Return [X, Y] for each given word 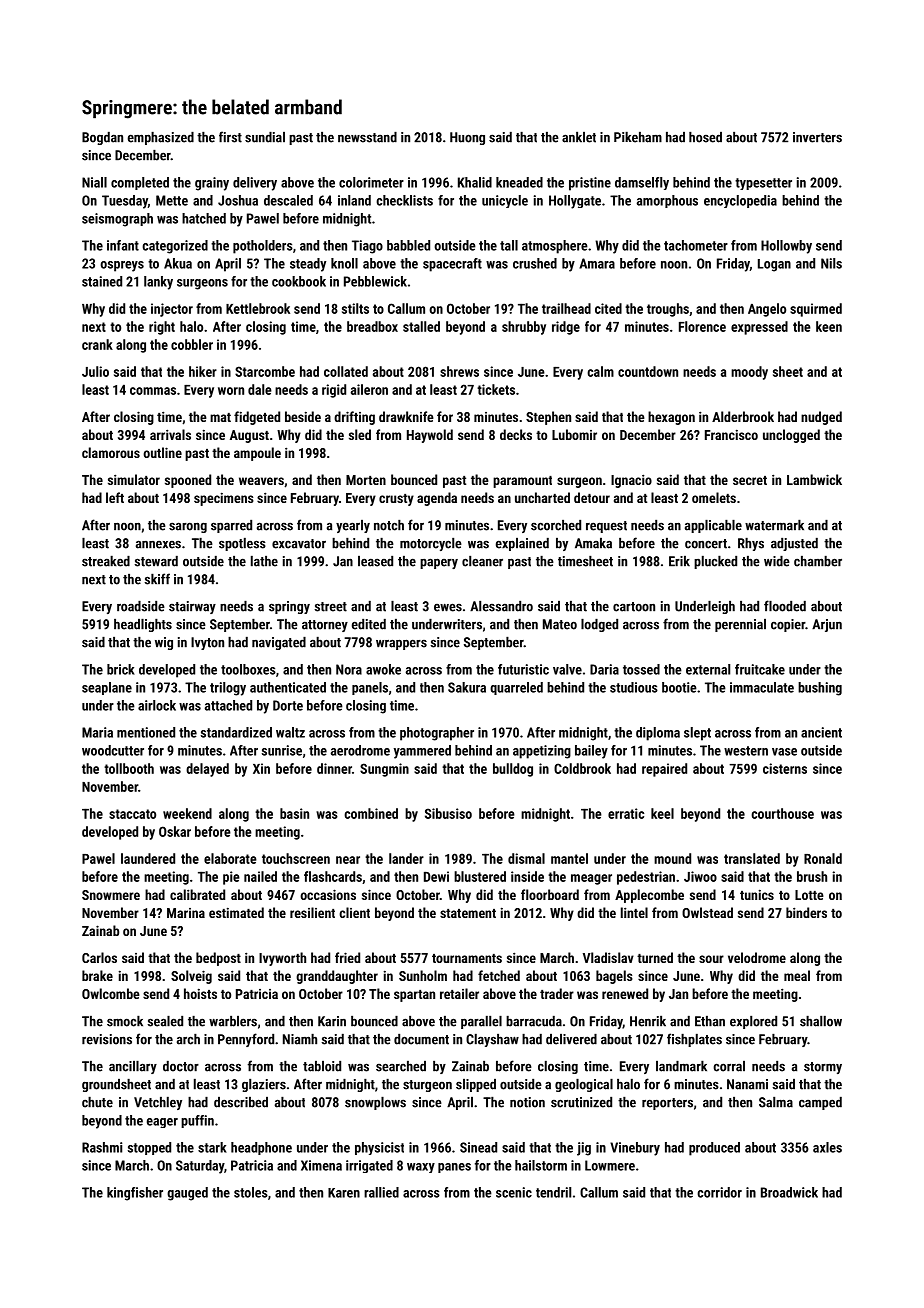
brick [121, 669]
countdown [648, 371]
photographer [437, 734]
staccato [132, 814]
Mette [172, 200]
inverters [817, 137]
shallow [821, 1021]
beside [303, 416]
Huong [467, 138]
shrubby [524, 328]
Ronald [823, 858]
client [354, 912]
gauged [187, 1194]
